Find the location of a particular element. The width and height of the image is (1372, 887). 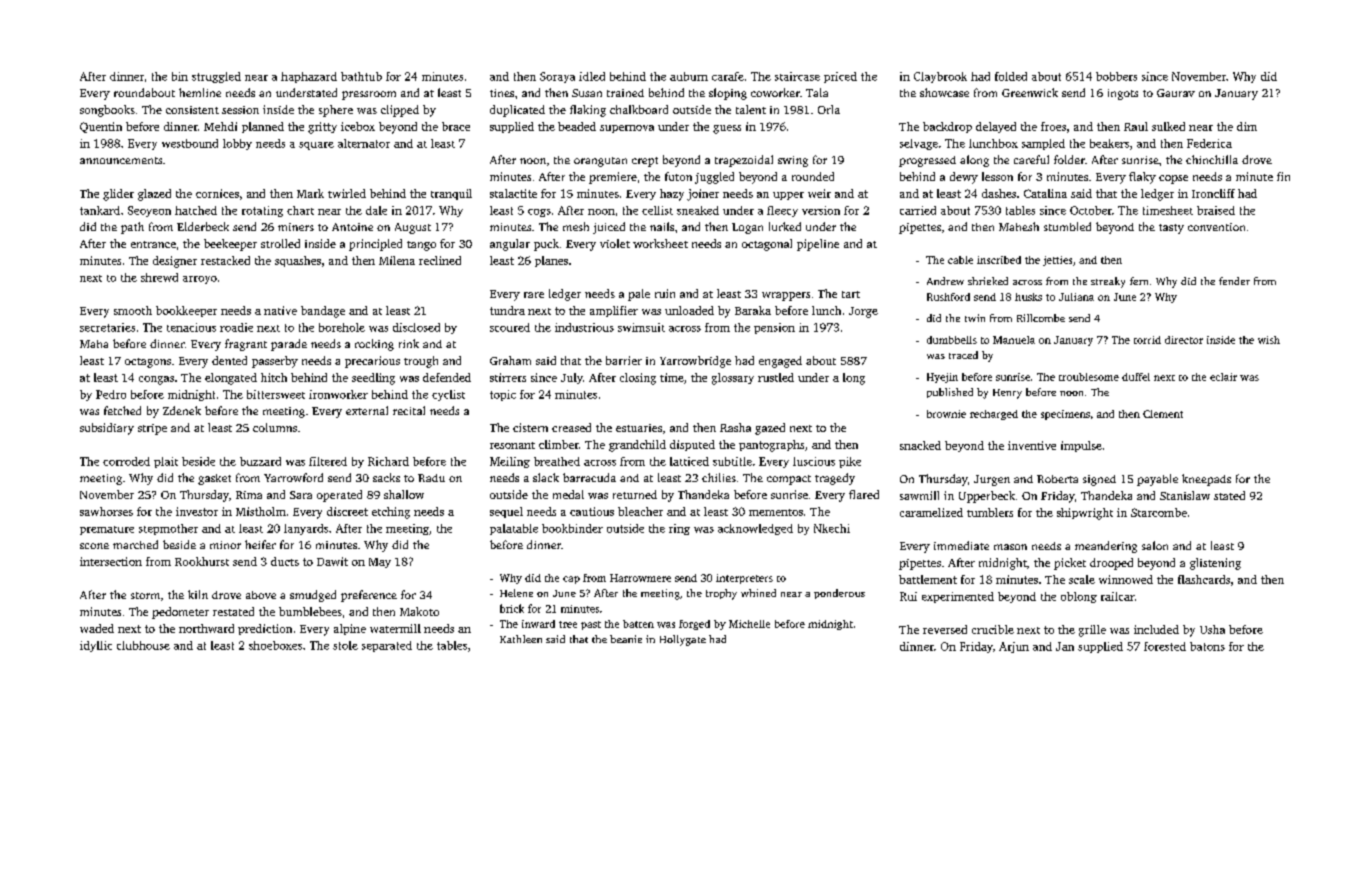

subtitle is located at coordinates (732, 461).
